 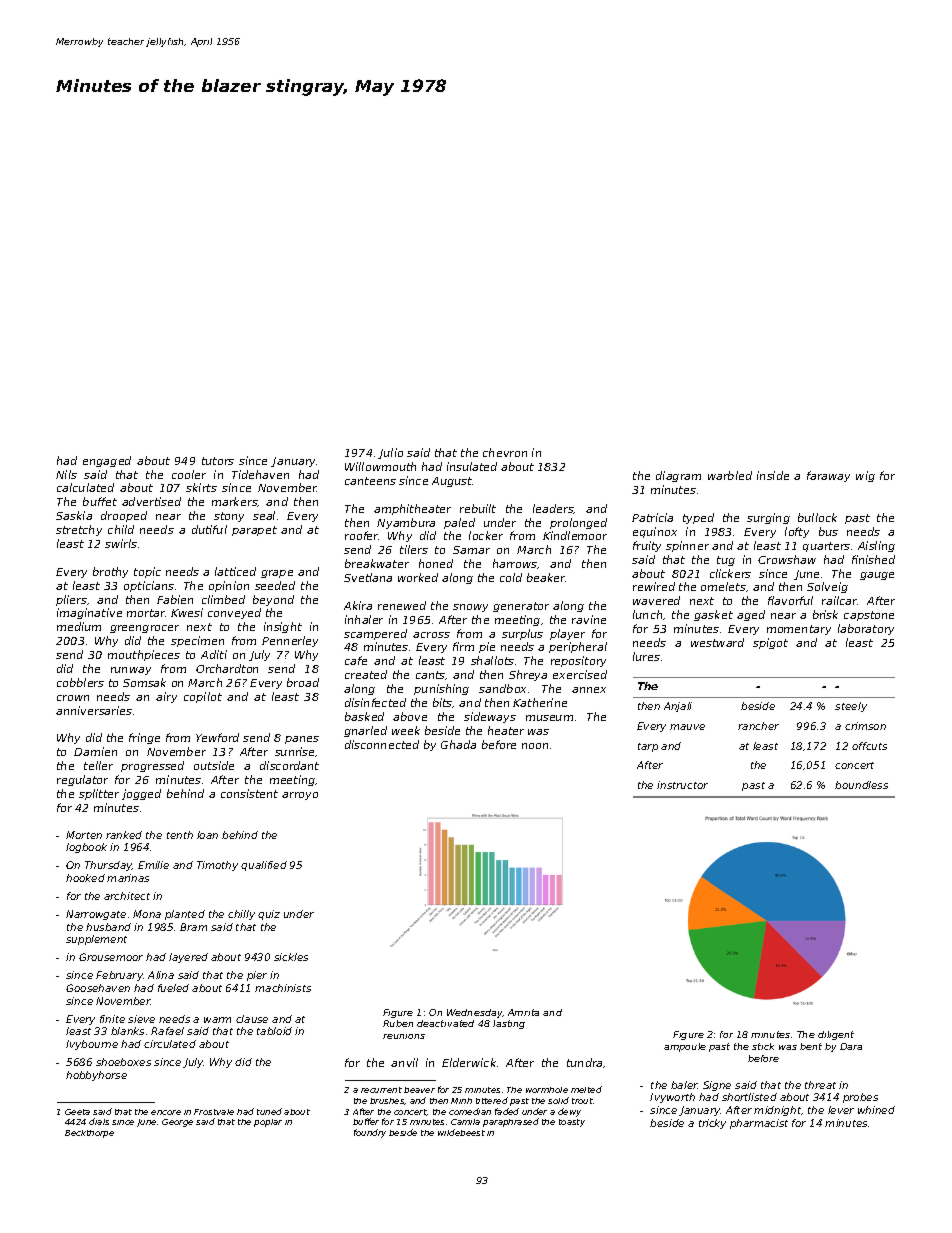 What do you see at coordinates (235, 502) in the page?
I see `markers` at bounding box center [235, 502].
